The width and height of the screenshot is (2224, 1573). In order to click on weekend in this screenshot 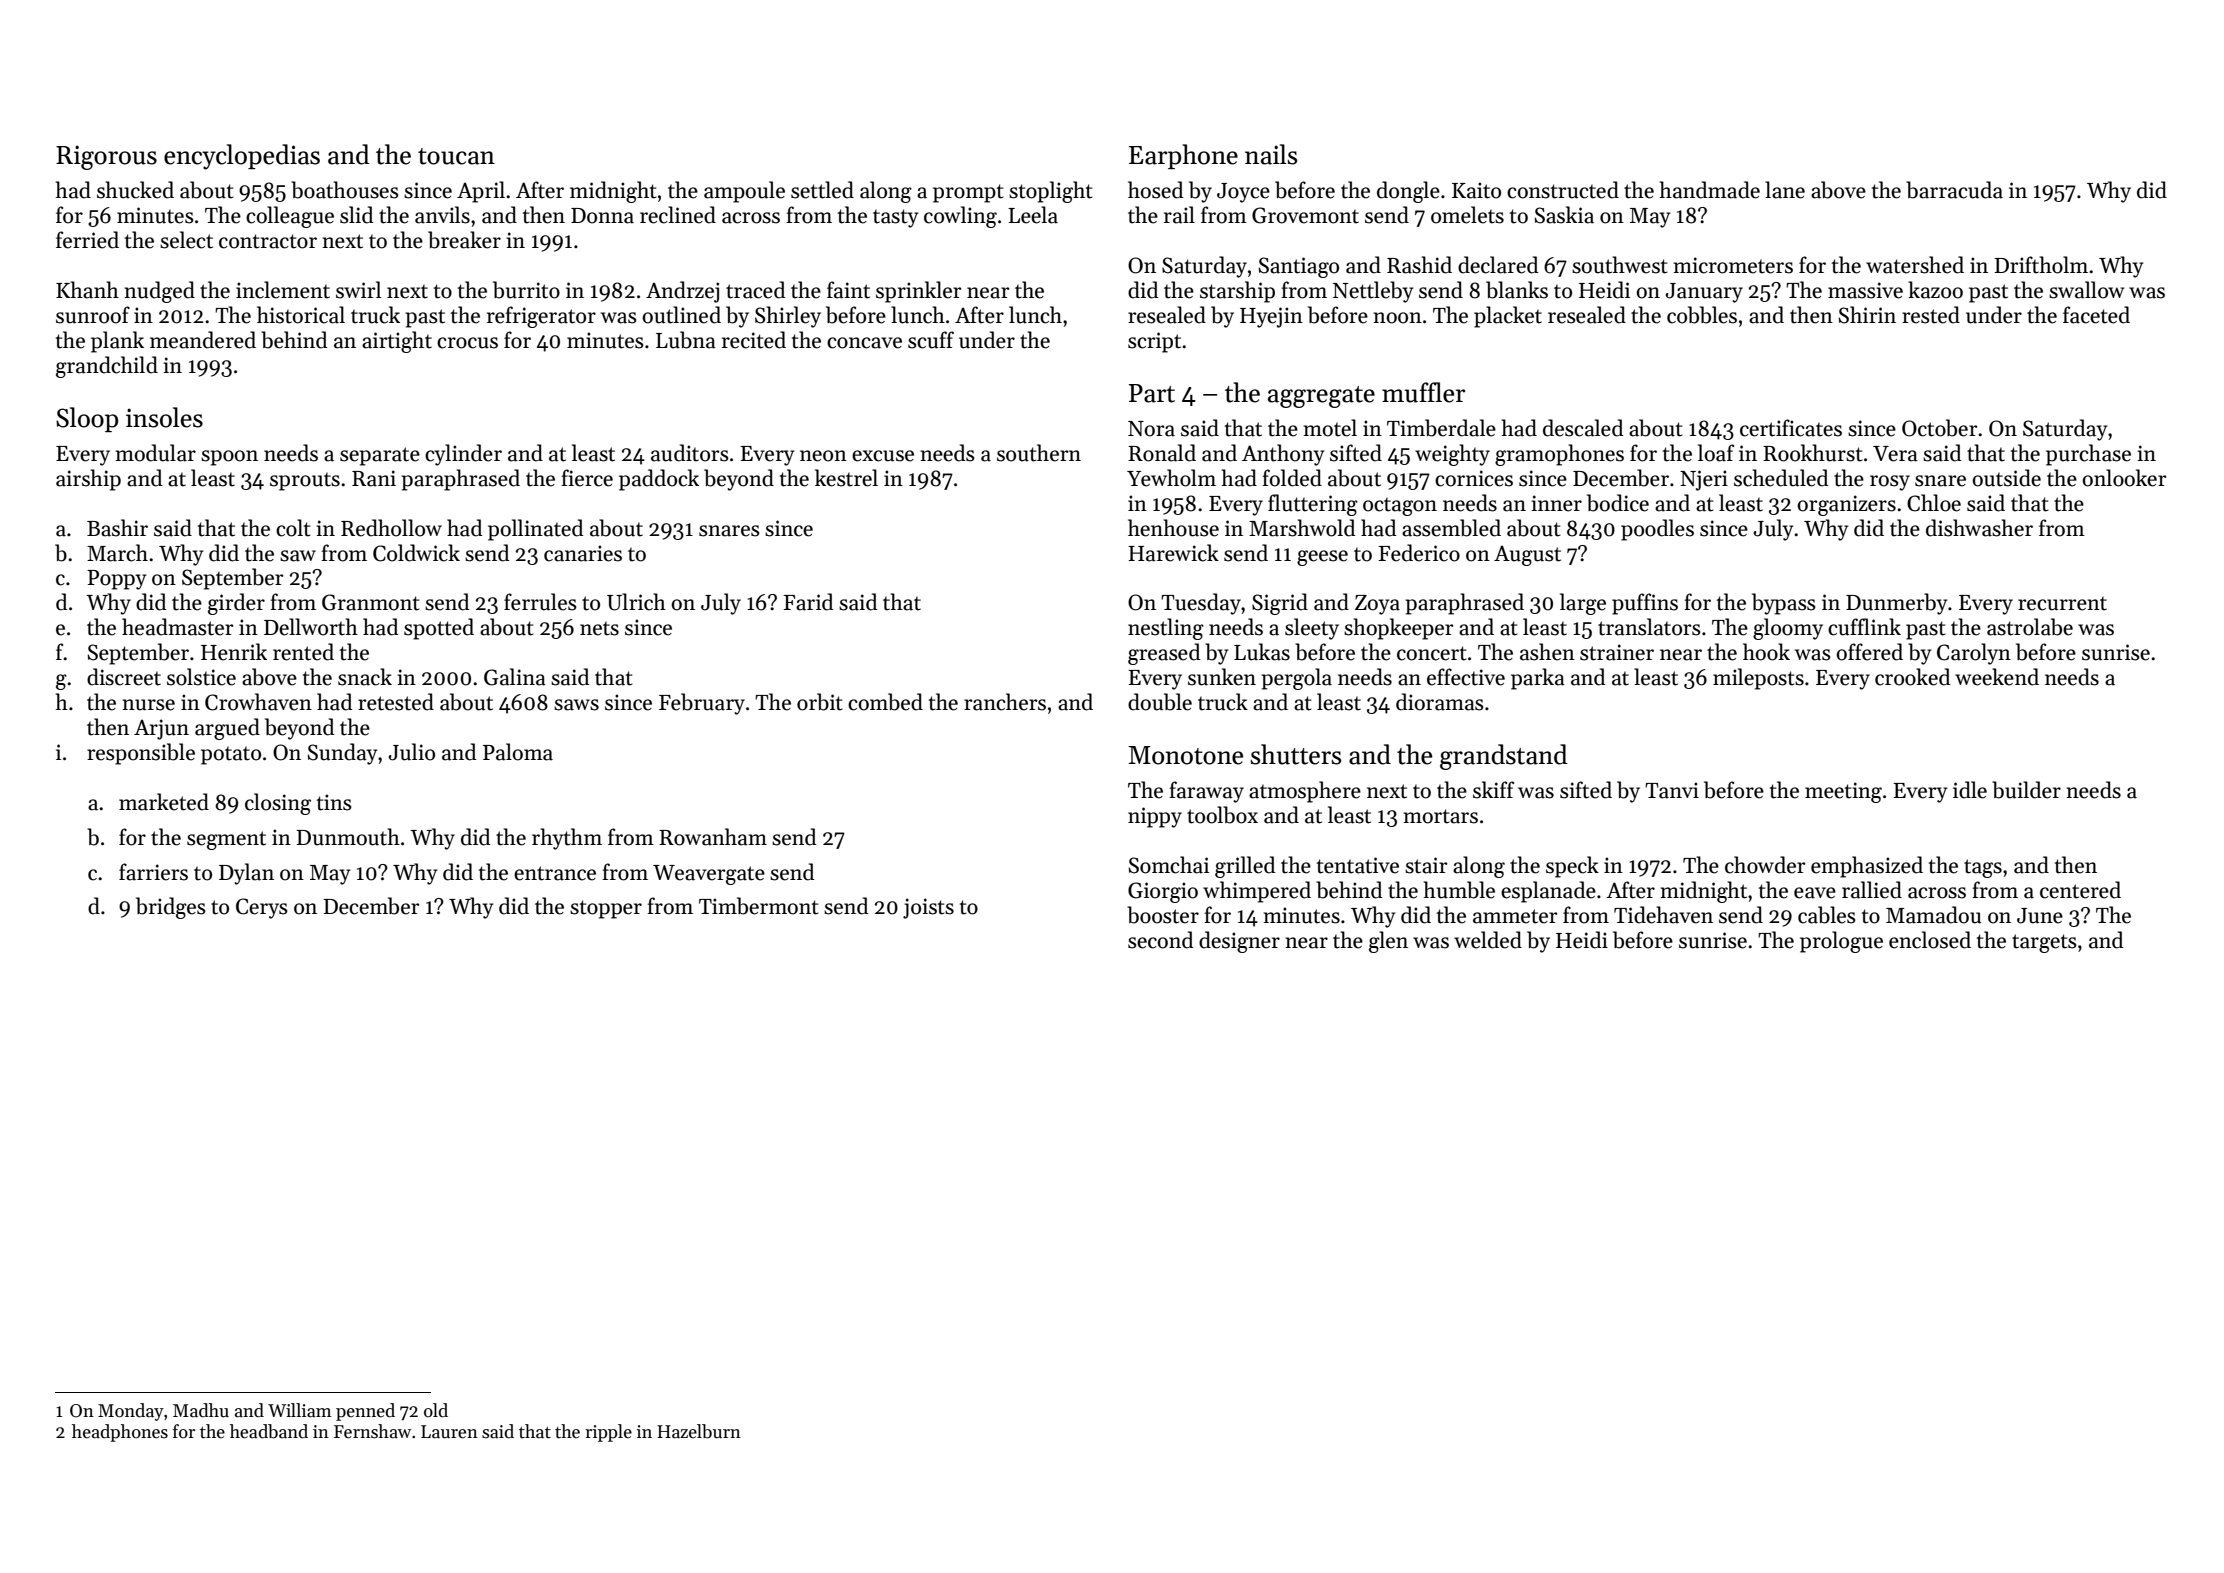, I will do `click(1997, 677)`.
